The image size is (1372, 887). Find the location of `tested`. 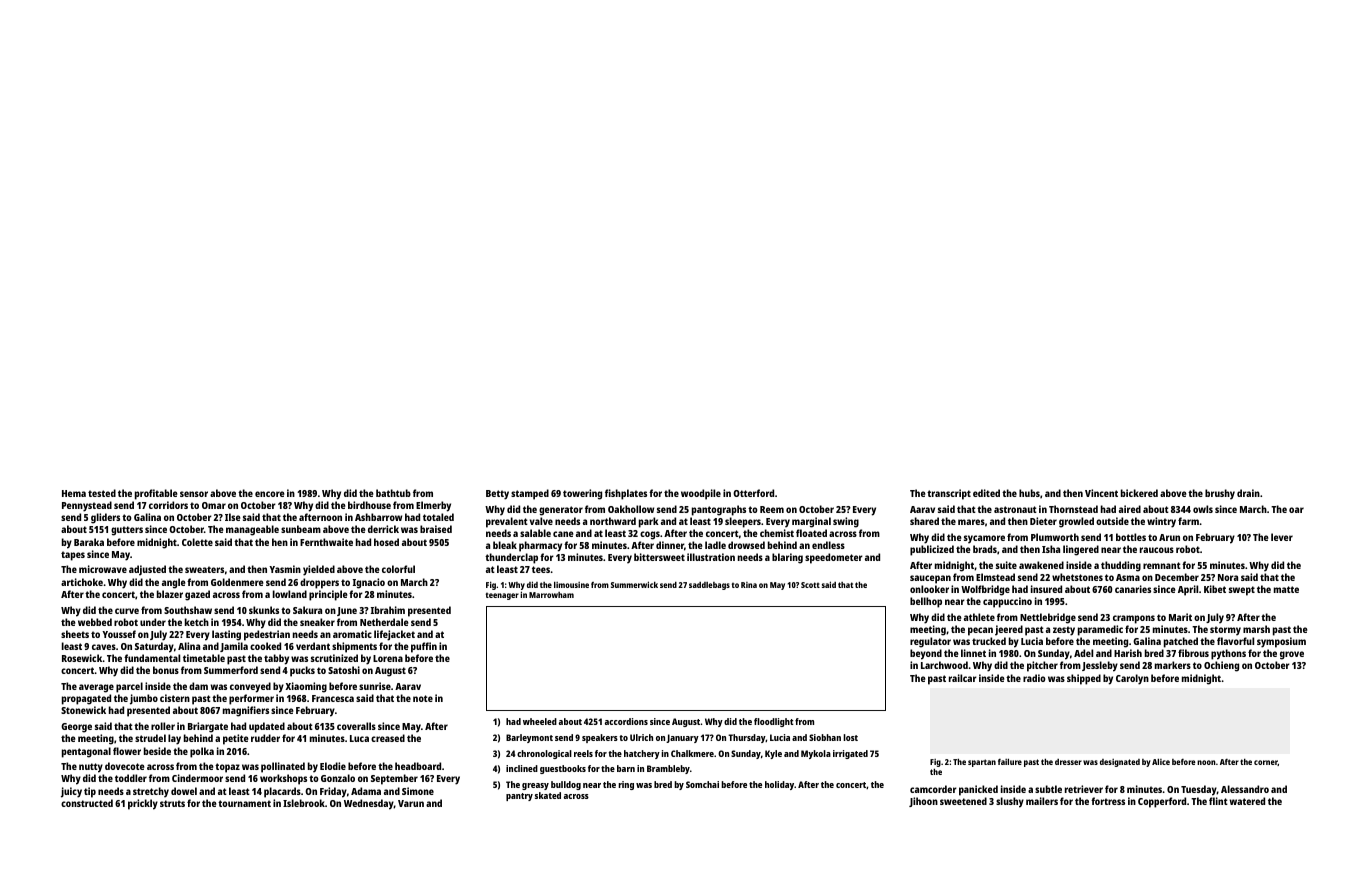

tested is located at coordinates (102, 493).
